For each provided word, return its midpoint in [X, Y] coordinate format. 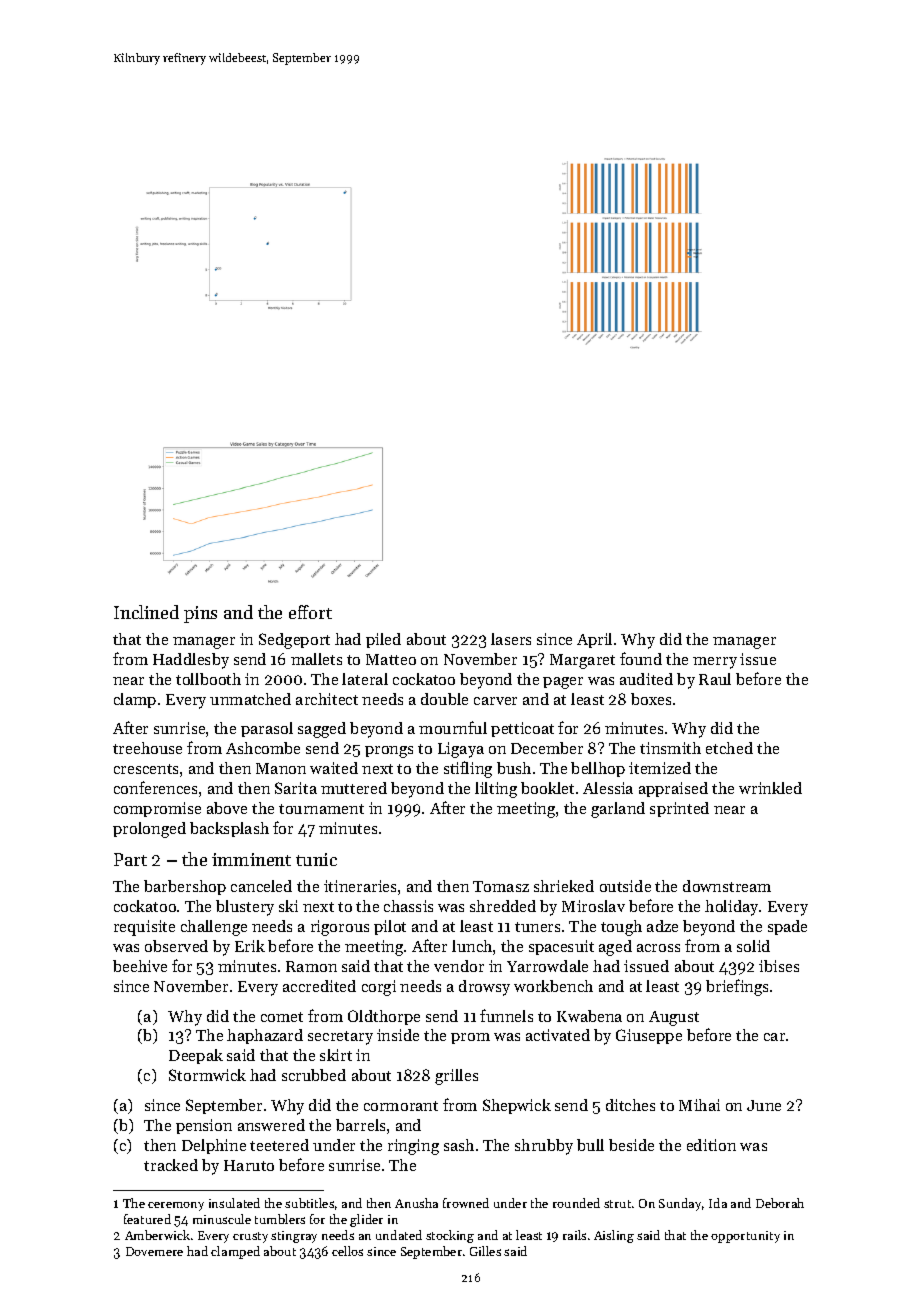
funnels [506, 1015]
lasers [511, 639]
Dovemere [154, 1251]
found [641, 658]
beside [631, 1145]
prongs [389, 752]
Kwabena [589, 1016]
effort [310, 612]
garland [618, 810]
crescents [146, 769]
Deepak [196, 1056]
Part [130, 859]
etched [729, 748]
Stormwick [207, 1075]
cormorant [401, 1106]
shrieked [564, 886]
